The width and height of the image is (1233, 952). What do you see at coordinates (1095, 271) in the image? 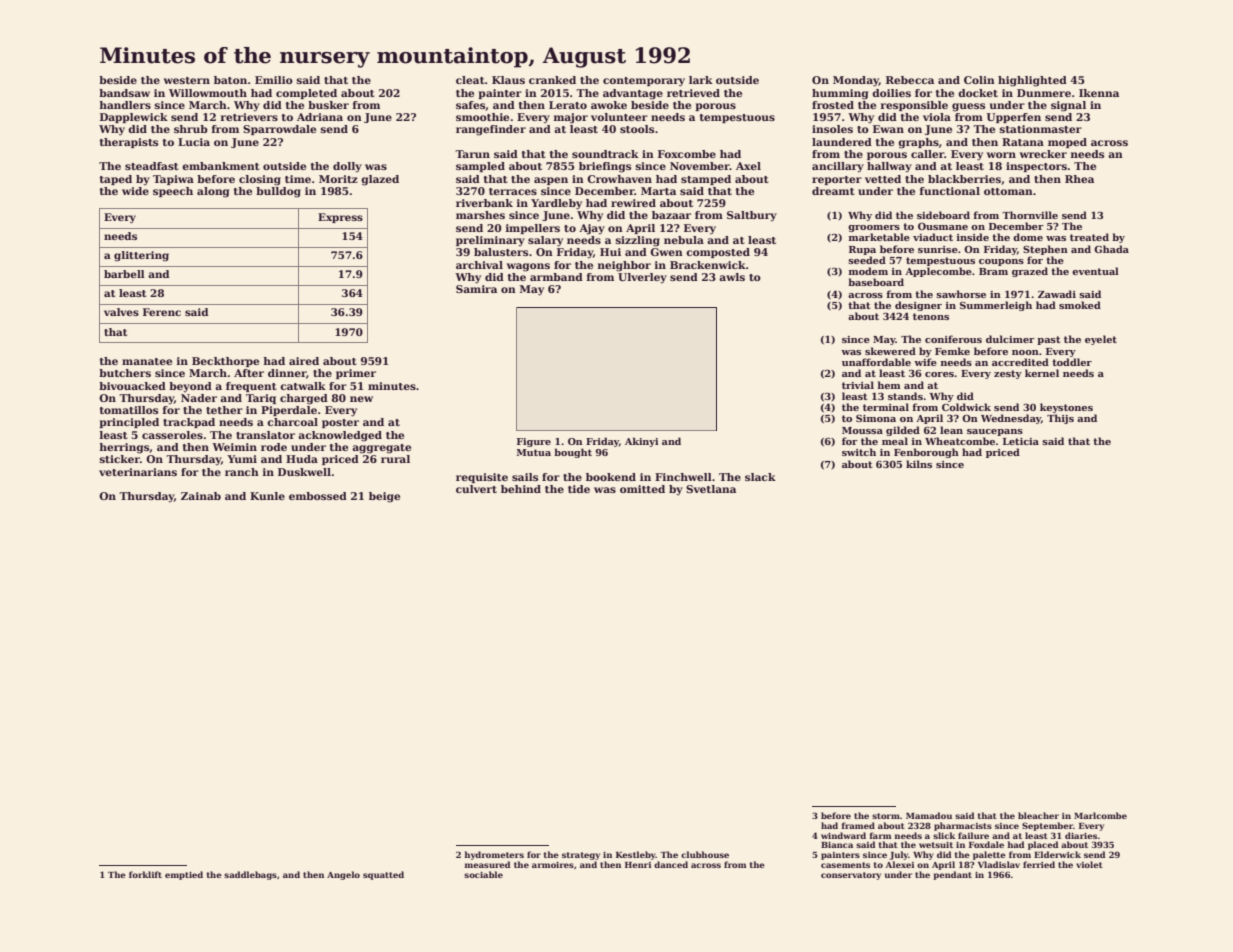
I see `eventual` at bounding box center [1095, 271].
